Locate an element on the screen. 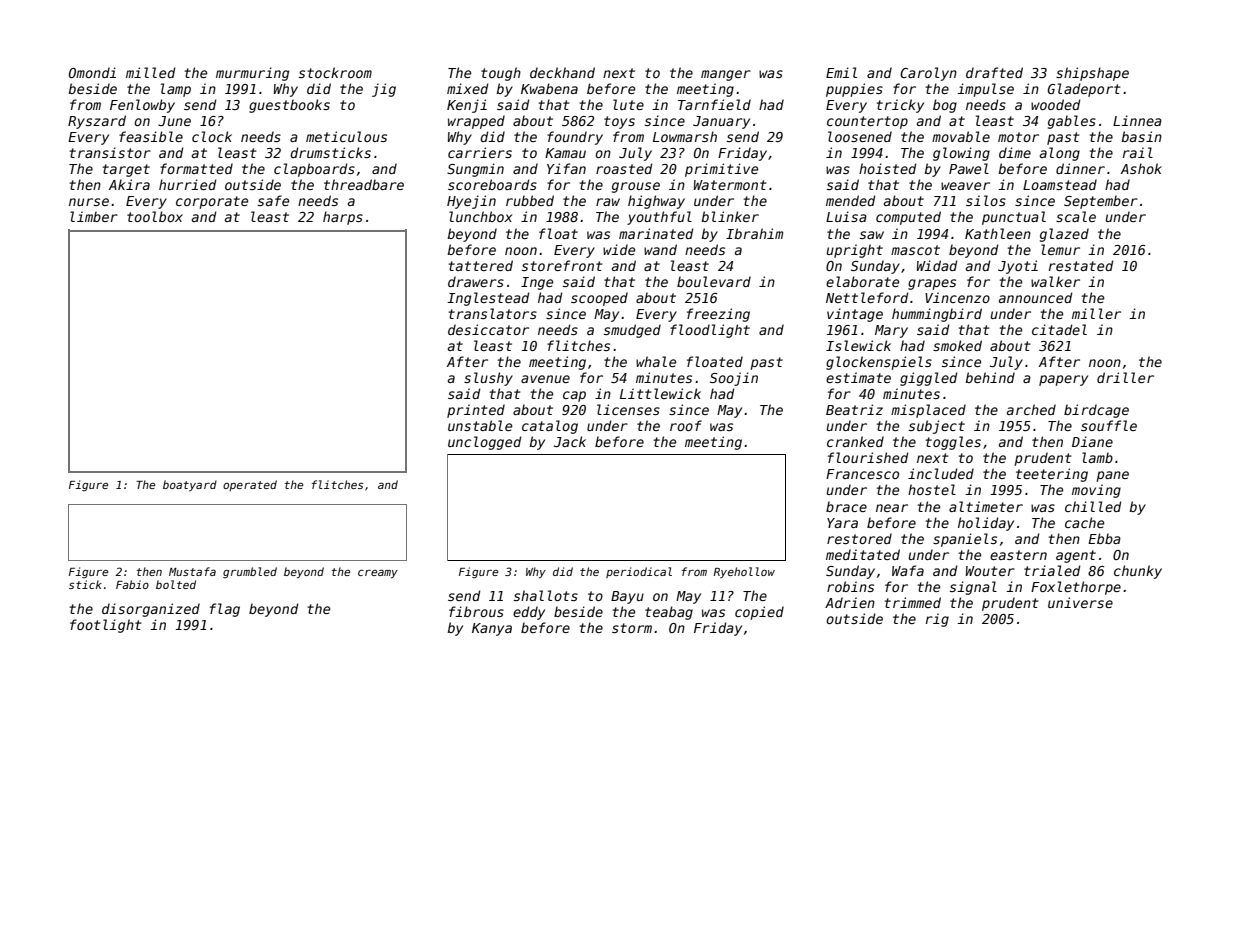 The height and width of the screenshot is (952, 1233). scooped is located at coordinates (599, 299).
